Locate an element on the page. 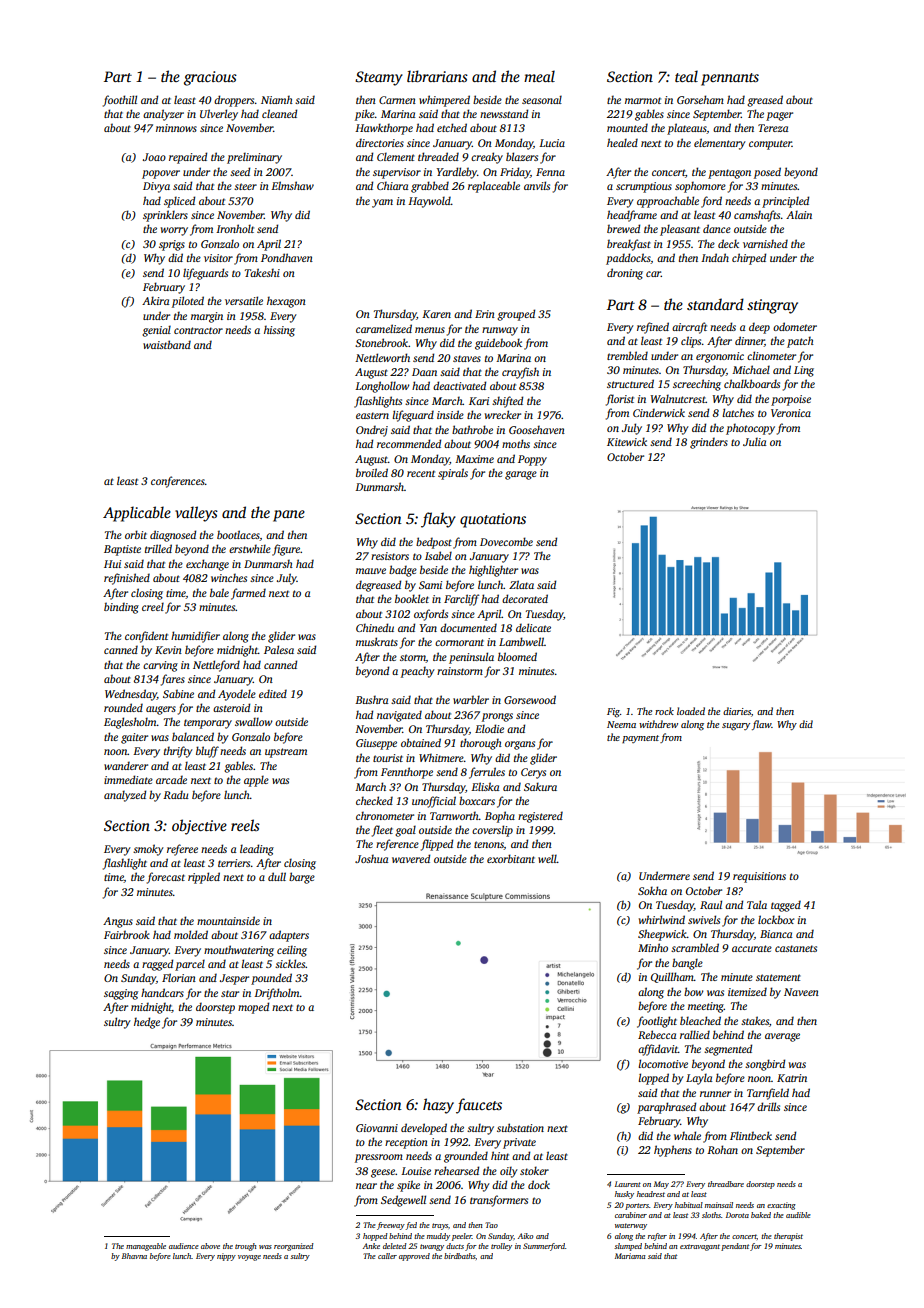  breakfast is located at coordinates (629, 245).
